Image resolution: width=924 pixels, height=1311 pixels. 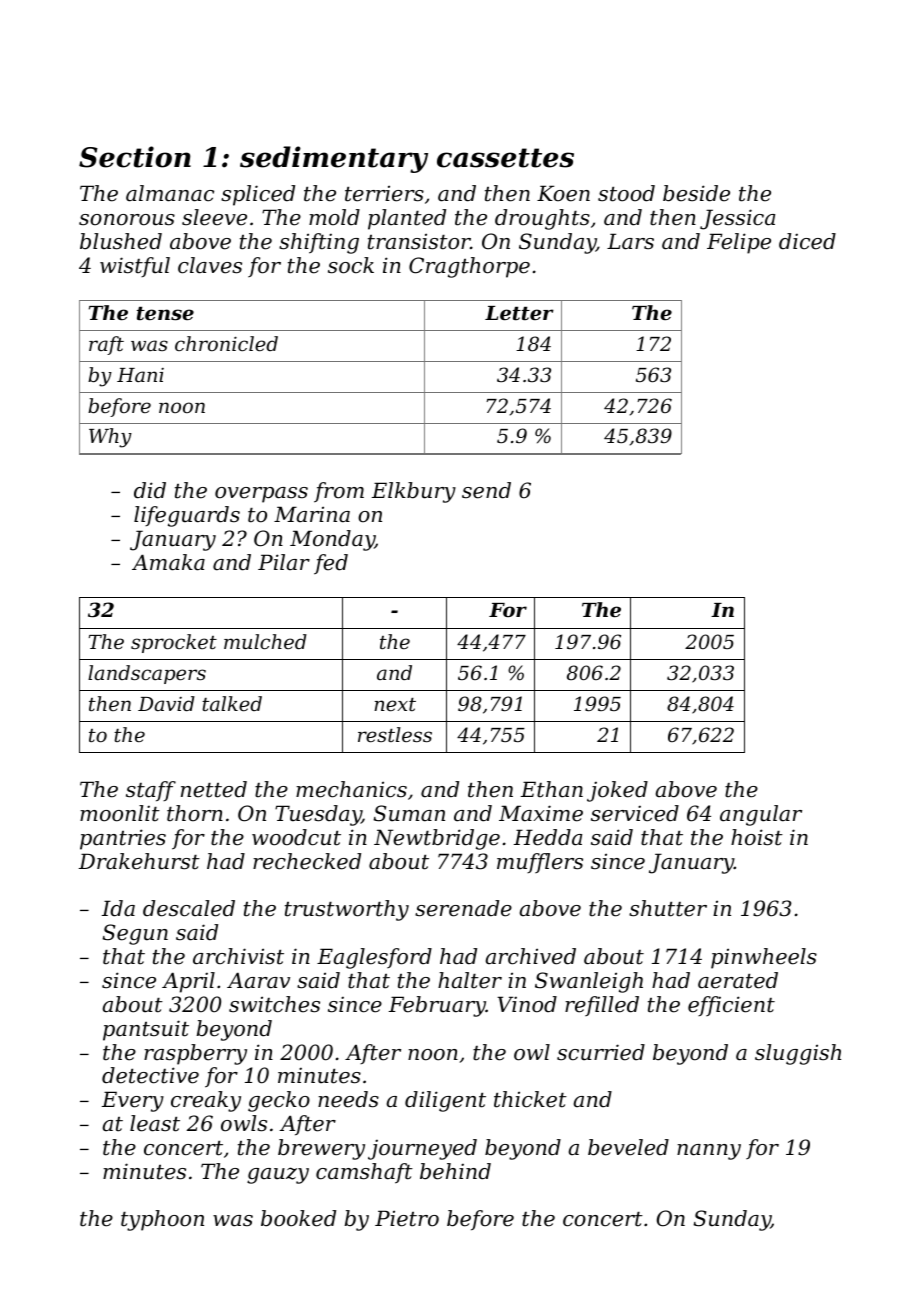 What do you see at coordinates (486, 490) in the screenshot?
I see `send` at bounding box center [486, 490].
